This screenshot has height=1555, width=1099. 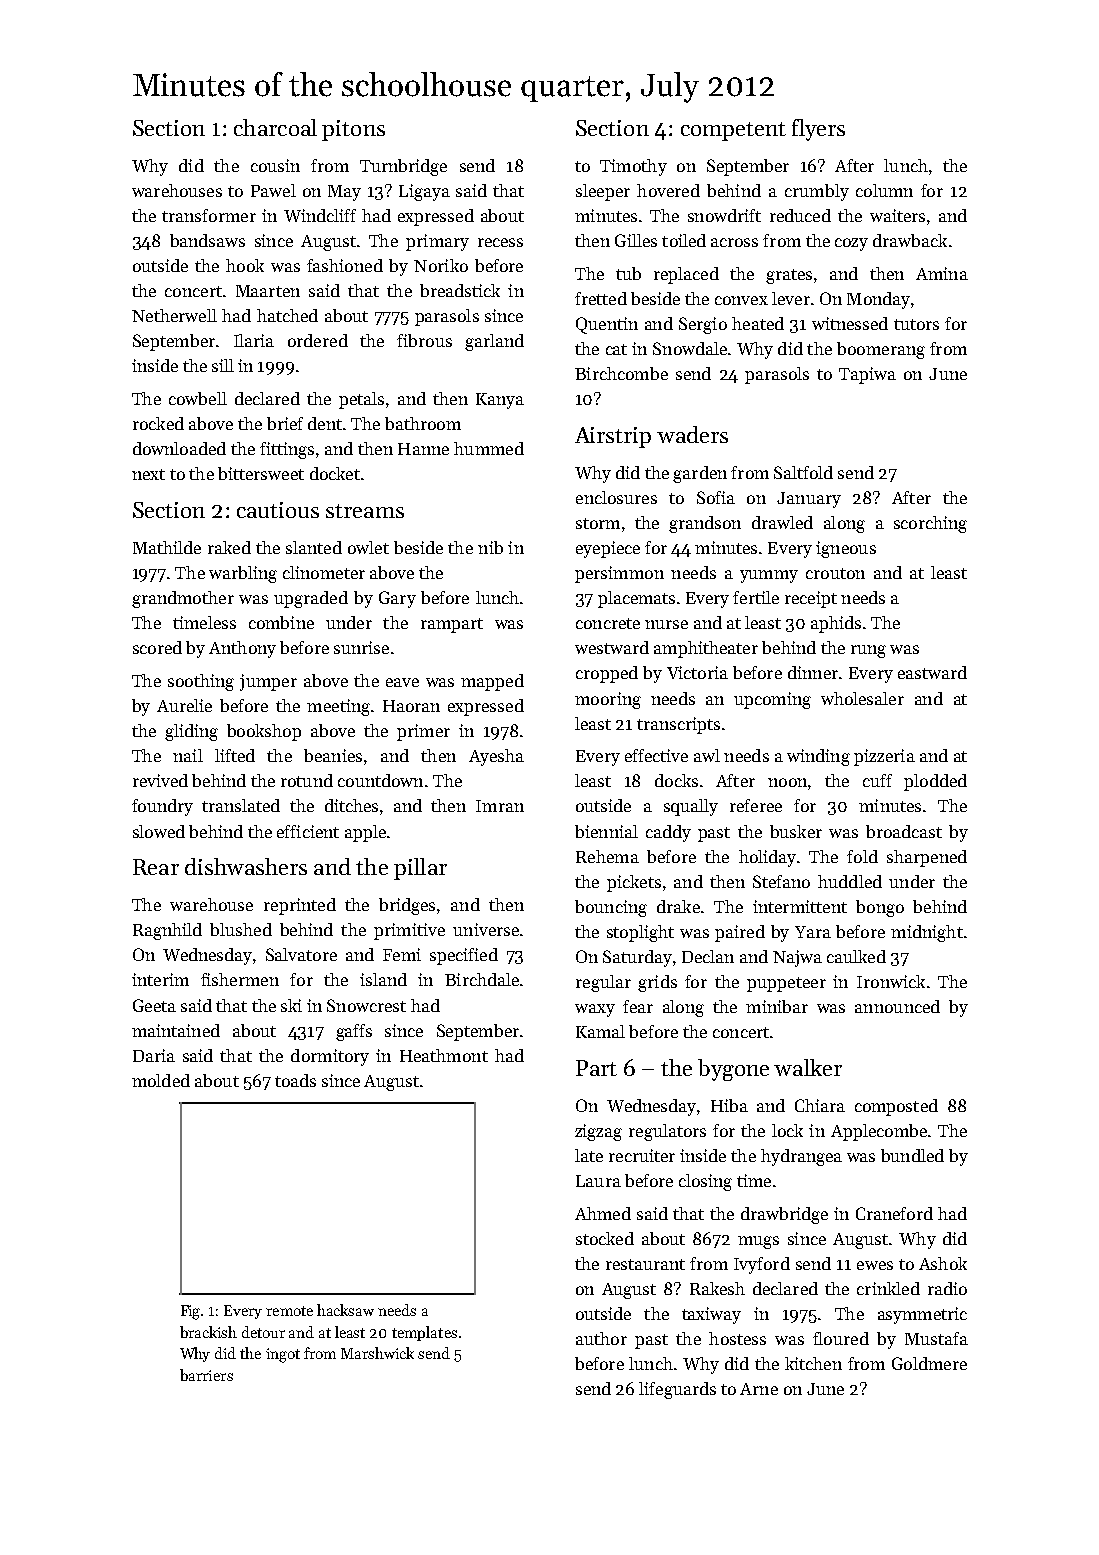 I want to click on Mathilde, so click(x=167, y=547).
